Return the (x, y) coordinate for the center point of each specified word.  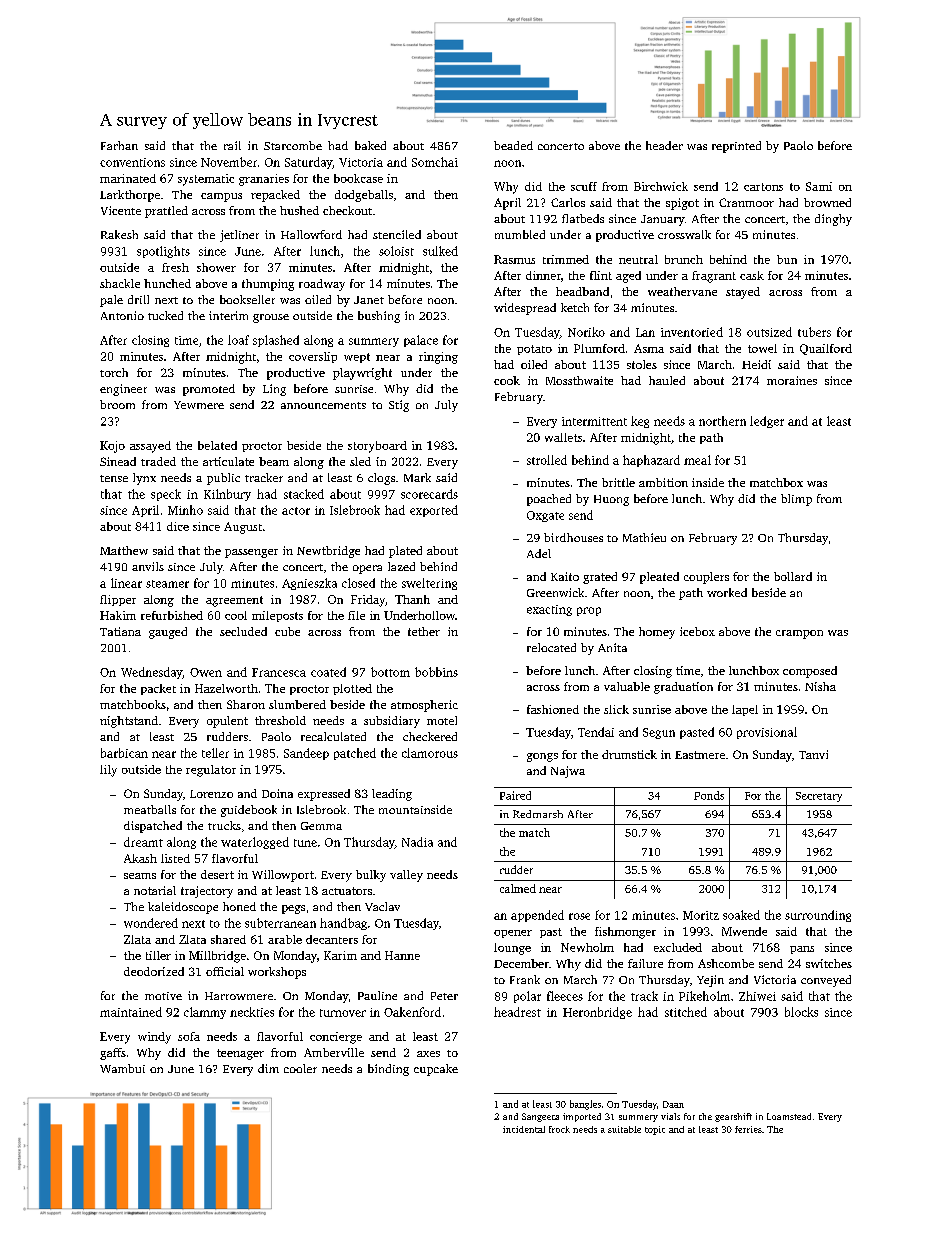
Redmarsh (538, 814)
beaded (513, 145)
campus (221, 197)
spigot (682, 204)
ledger (767, 422)
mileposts (277, 616)
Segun (659, 733)
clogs (381, 479)
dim (268, 1068)
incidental (524, 1129)
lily (108, 771)
